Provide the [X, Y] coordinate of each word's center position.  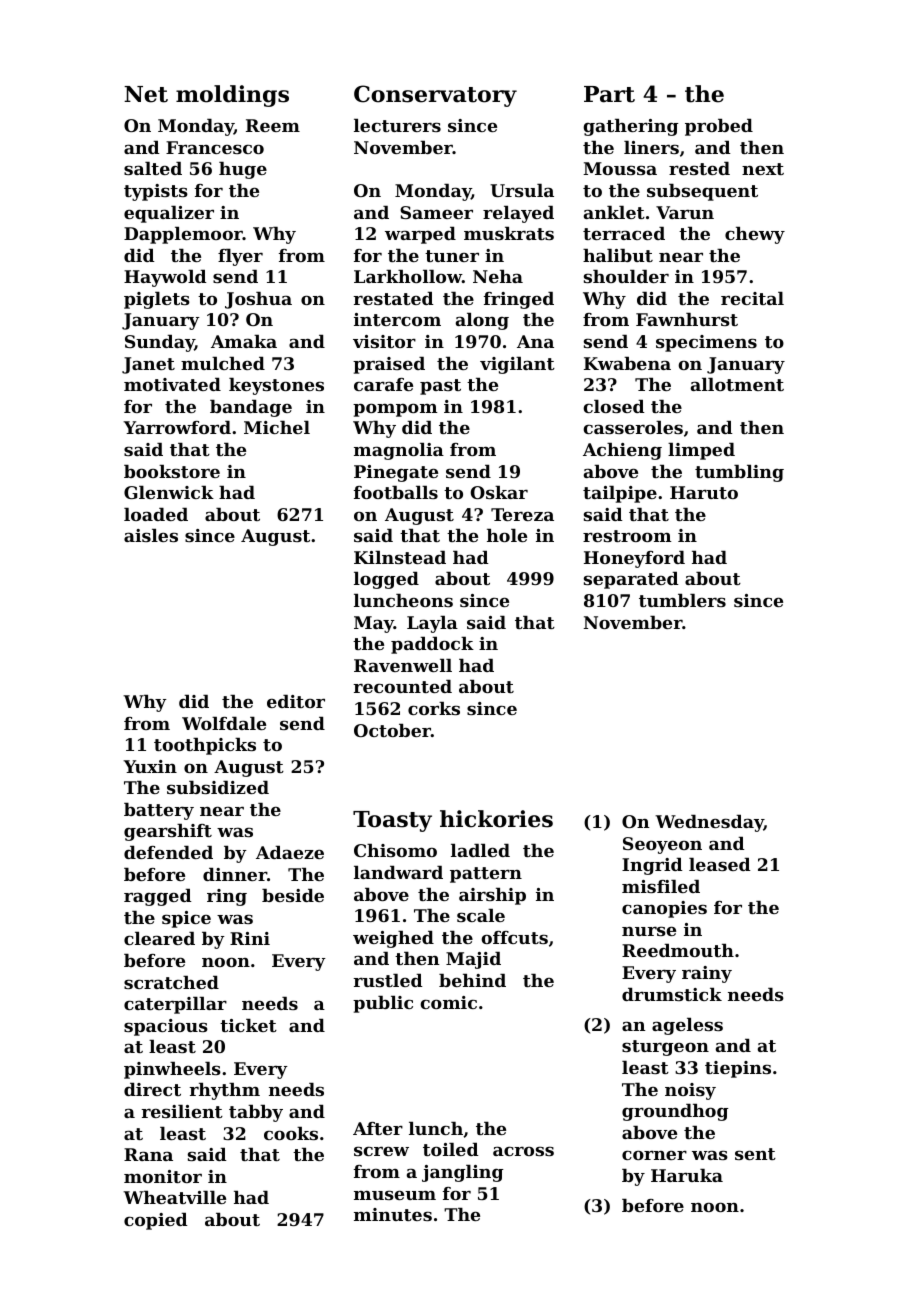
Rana [148, 1154]
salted [153, 168]
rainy [707, 974]
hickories [496, 819]
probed [719, 127]
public [383, 1004]
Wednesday [709, 823]
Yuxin [150, 766]
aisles [151, 535]
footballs [396, 492]
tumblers [682, 600]
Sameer [436, 212]
